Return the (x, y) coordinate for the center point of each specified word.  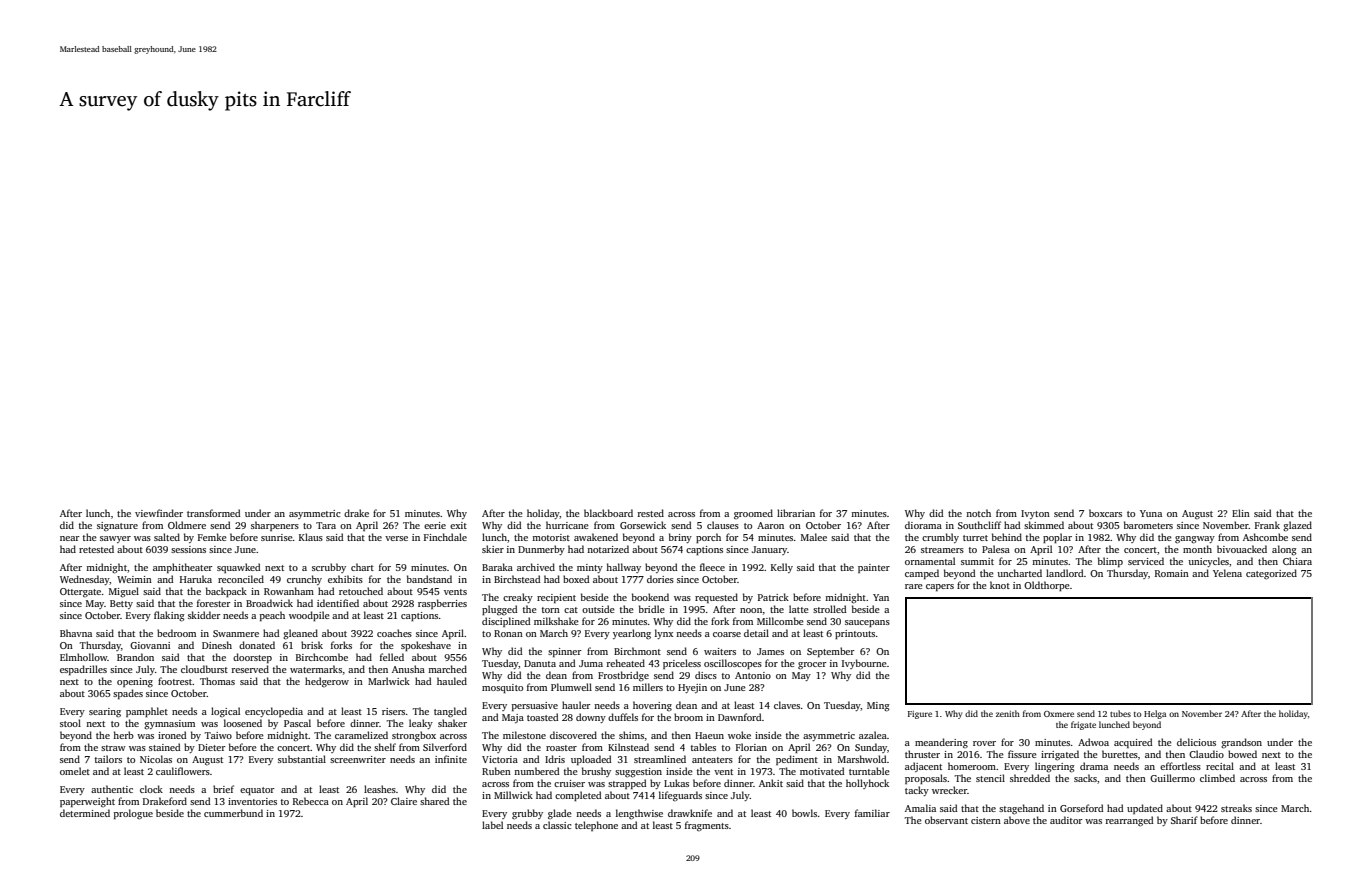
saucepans (867, 623)
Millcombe (780, 621)
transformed (214, 513)
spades (128, 694)
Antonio (753, 675)
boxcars (1105, 513)
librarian (796, 513)
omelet (75, 771)
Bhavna (76, 633)
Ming (878, 707)
